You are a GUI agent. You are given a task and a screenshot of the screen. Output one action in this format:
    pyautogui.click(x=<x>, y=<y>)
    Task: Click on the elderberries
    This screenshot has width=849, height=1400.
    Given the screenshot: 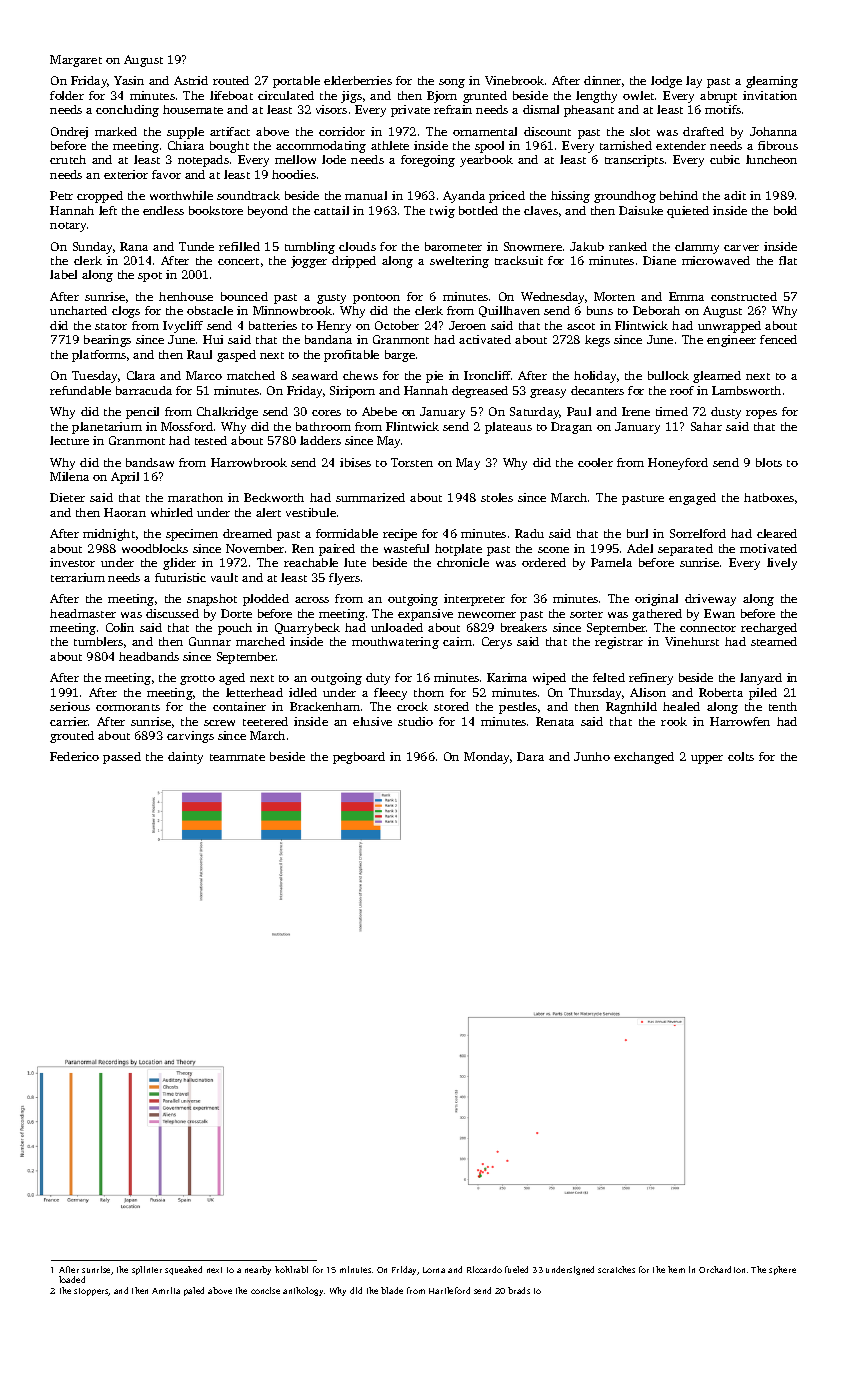 What is the action you would take?
    pyautogui.click(x=358, y=80)
